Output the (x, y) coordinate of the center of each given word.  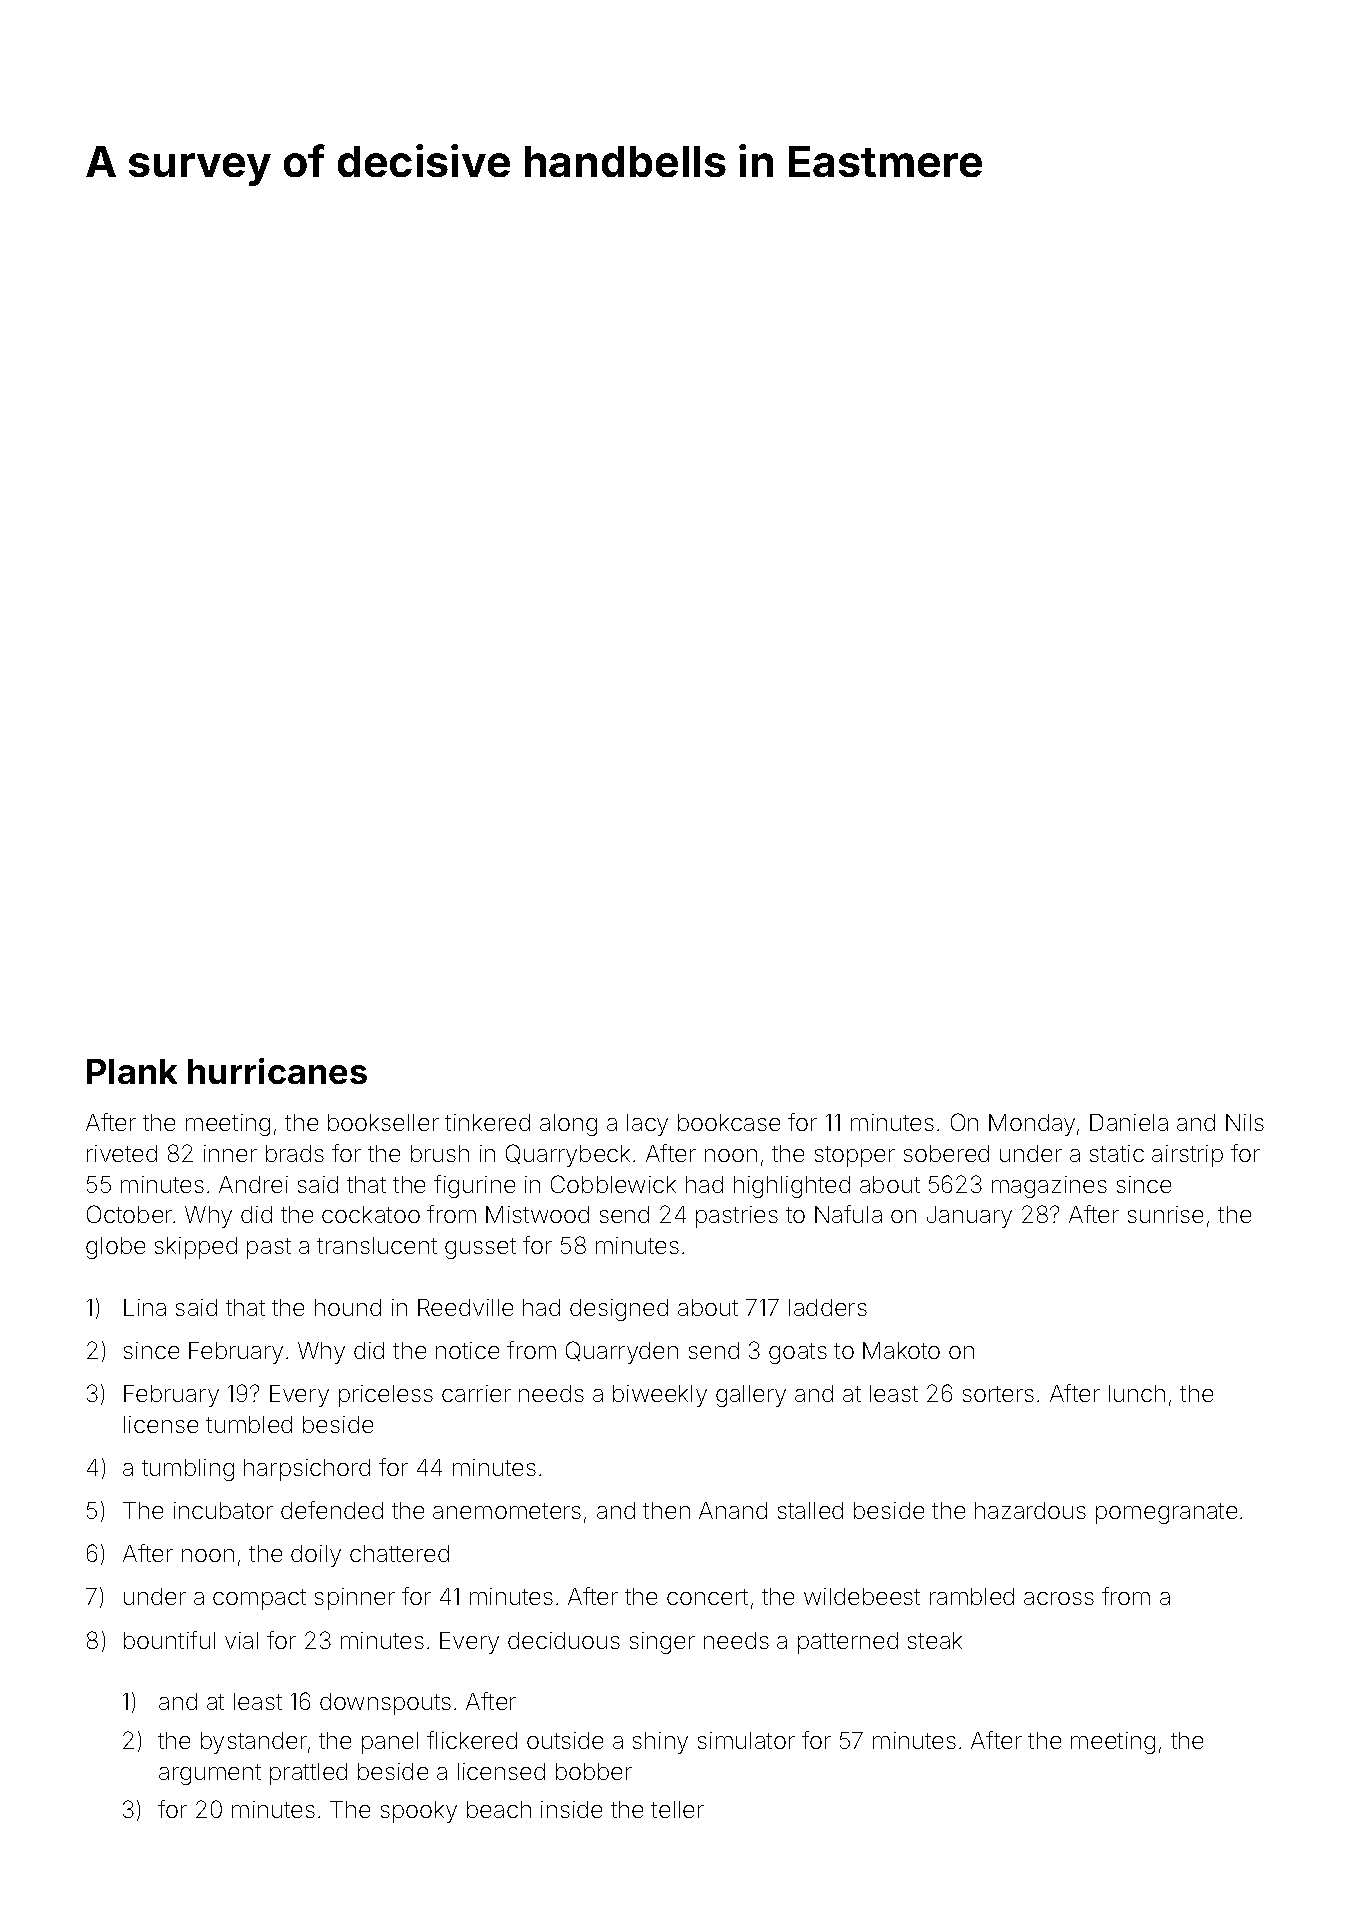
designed (619, 1310)
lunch (1137, 1393)
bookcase (729, 1122)
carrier (476, 1393)
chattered (399, 1553)
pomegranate (1166, 1513)
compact (259, 1599)
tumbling (188, 1470)
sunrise (1165, 1214)
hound (348, 1307)
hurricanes (277, 1071)
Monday (1032, 1125)
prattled (308, 1774)
